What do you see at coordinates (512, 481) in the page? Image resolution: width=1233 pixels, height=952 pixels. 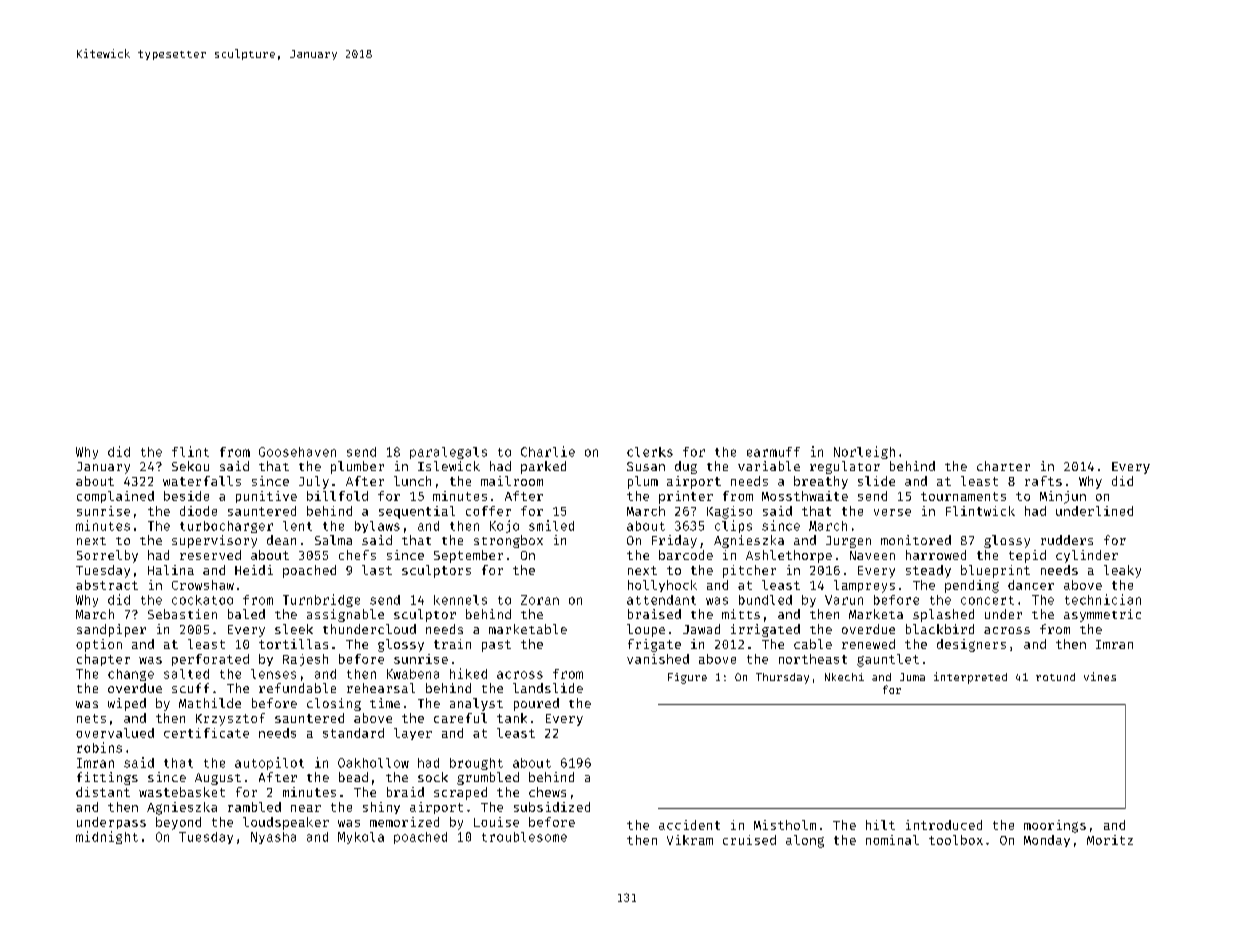 I see `mailroom` at bounding box center [512, 481].
